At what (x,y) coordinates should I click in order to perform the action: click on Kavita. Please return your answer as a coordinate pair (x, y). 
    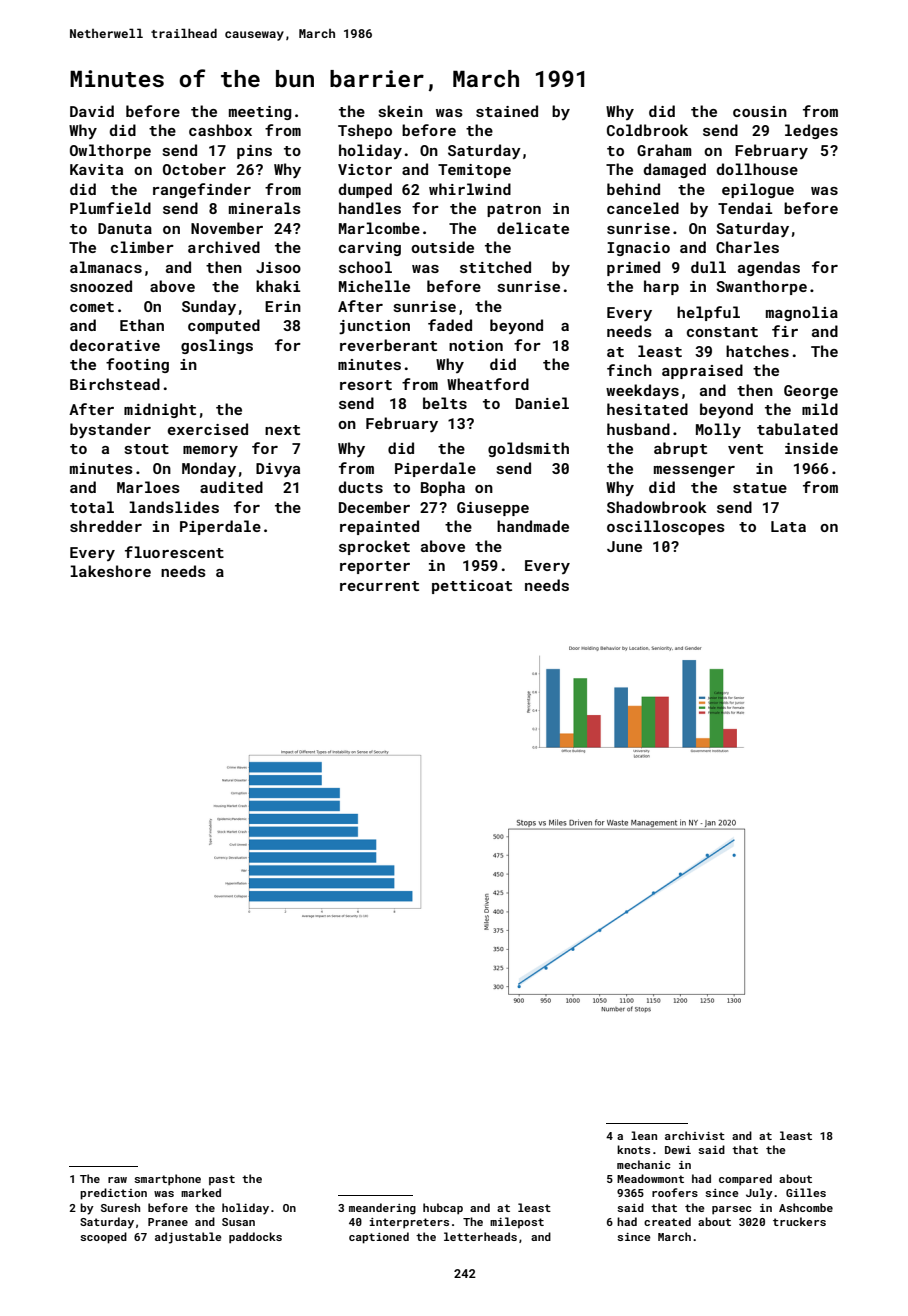
    Looking at the image, I should click on (96, 169).
